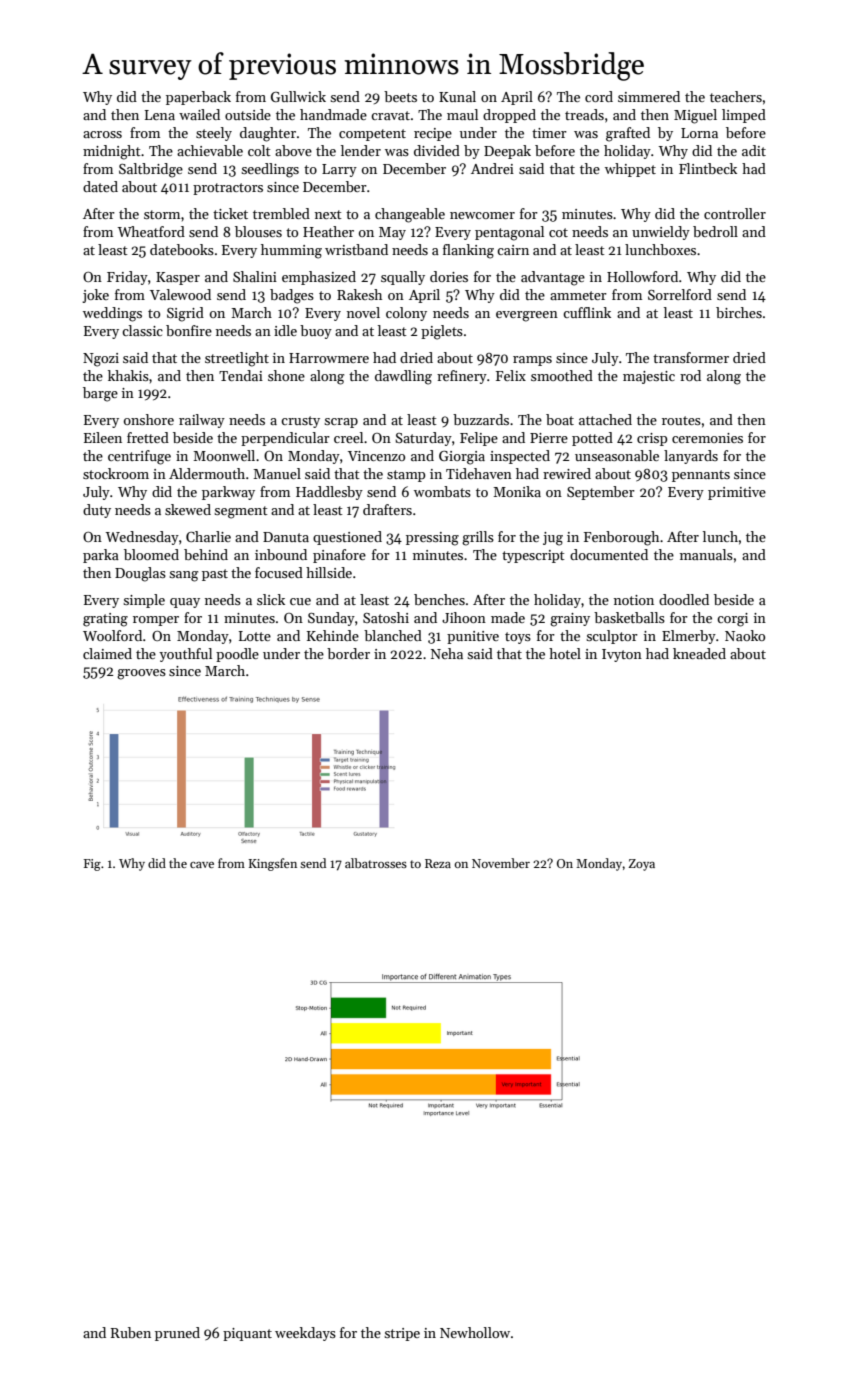 The height and width of the screenshot is (1400, 849). I want to click on unwieldy, so click(661, 233).
